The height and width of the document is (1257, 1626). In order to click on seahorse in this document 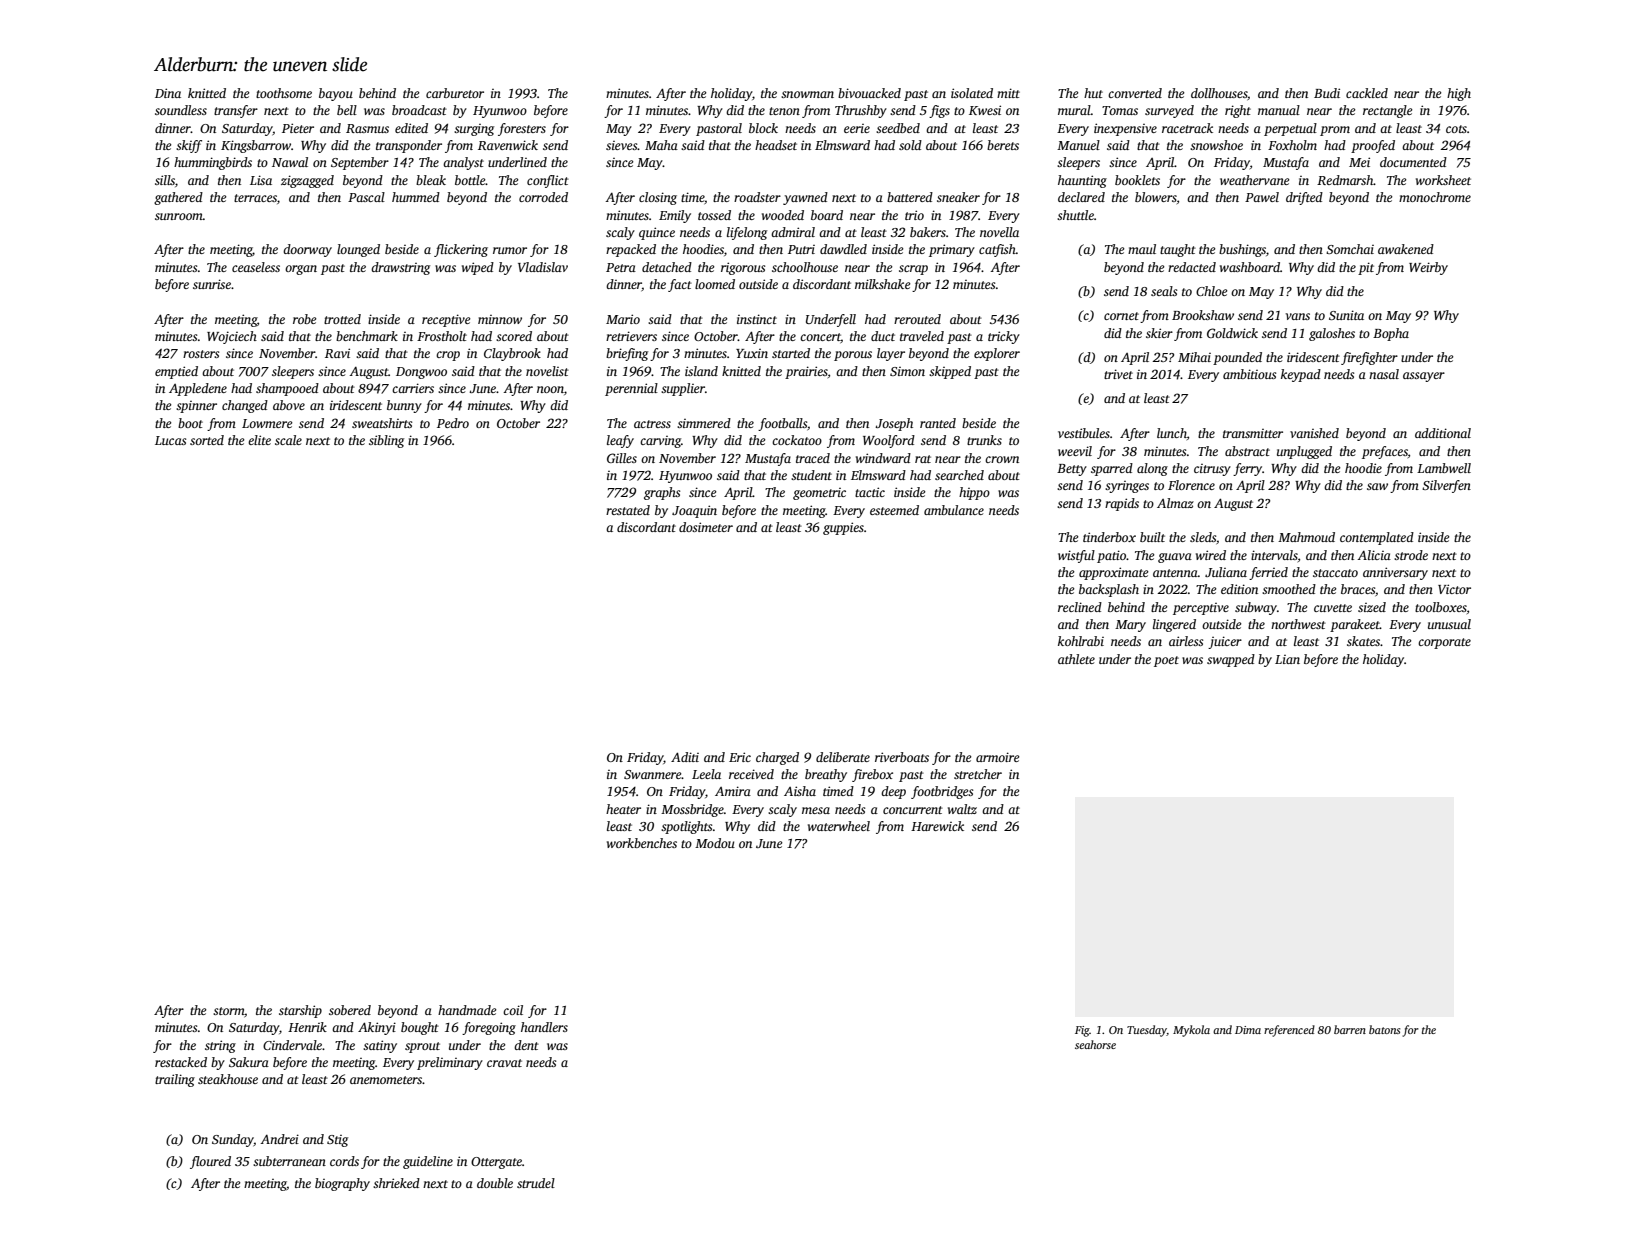, I will do `click(1095, 1044)`.
